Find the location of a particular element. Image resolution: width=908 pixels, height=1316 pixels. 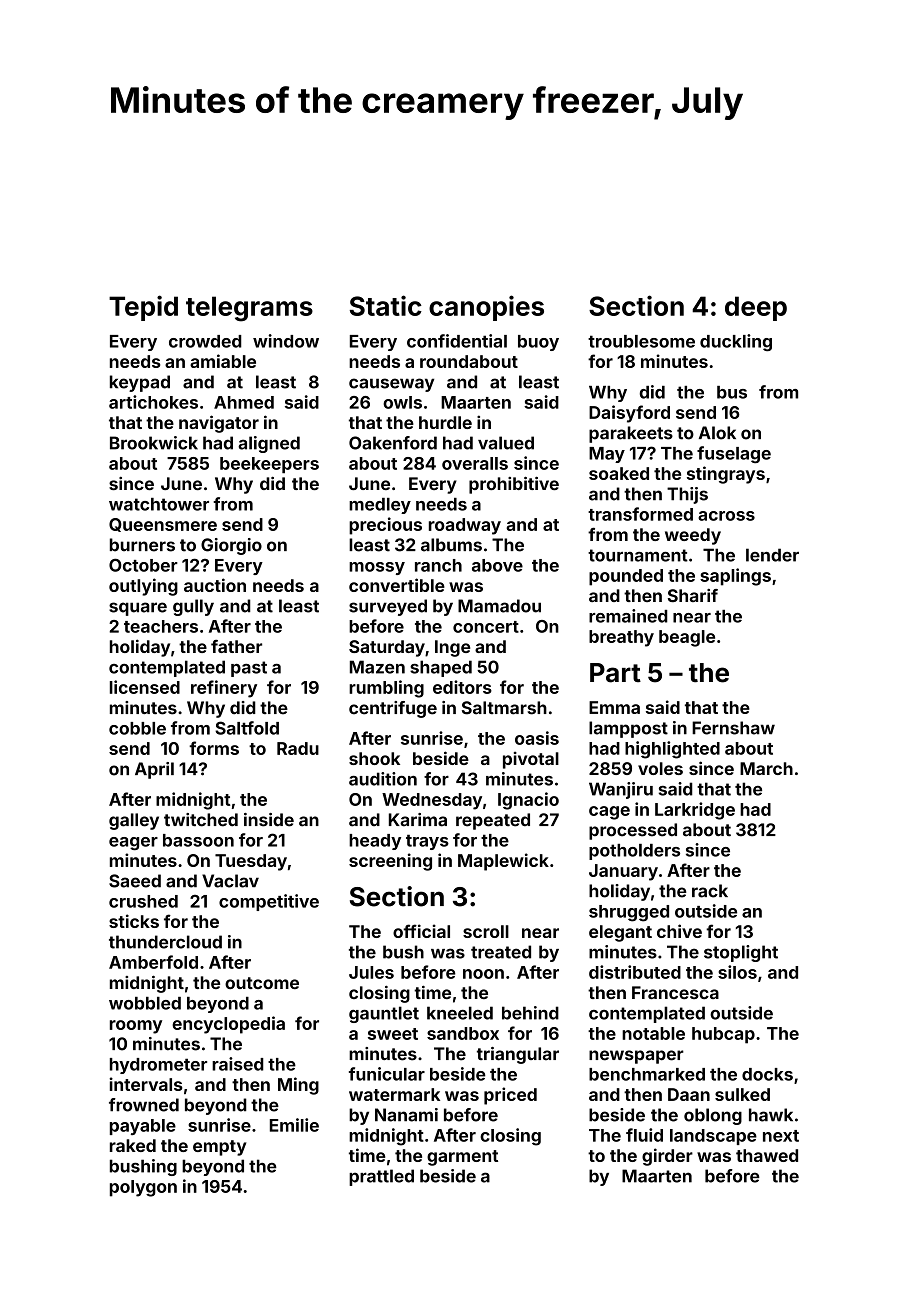

window is located at coordinates (286, 341).
